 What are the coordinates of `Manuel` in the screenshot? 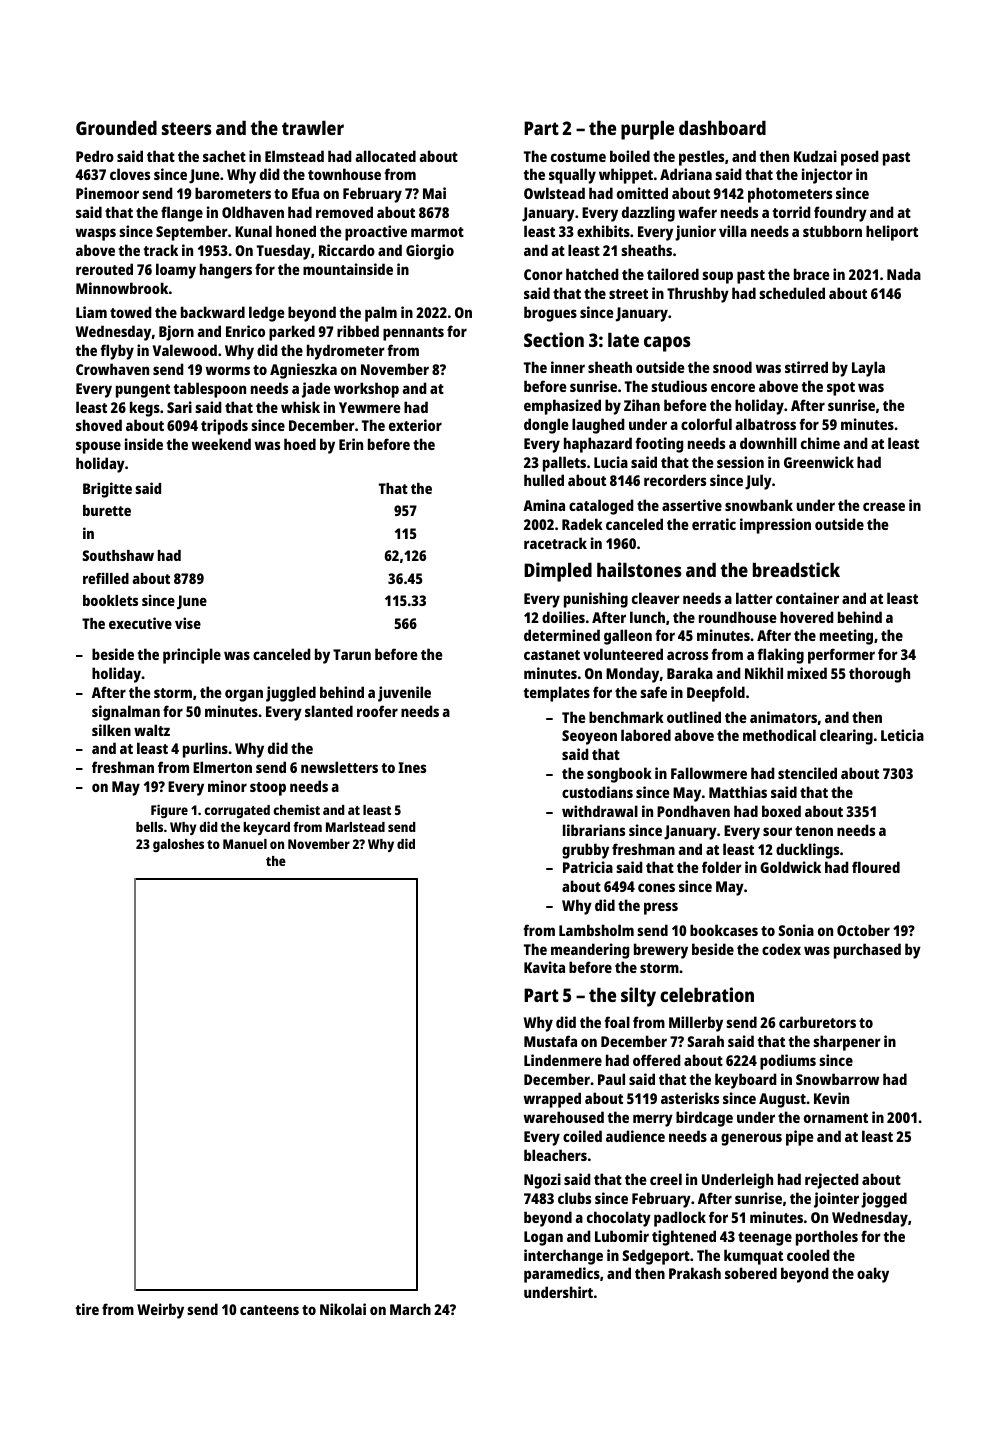 It's located at (245, 844).
